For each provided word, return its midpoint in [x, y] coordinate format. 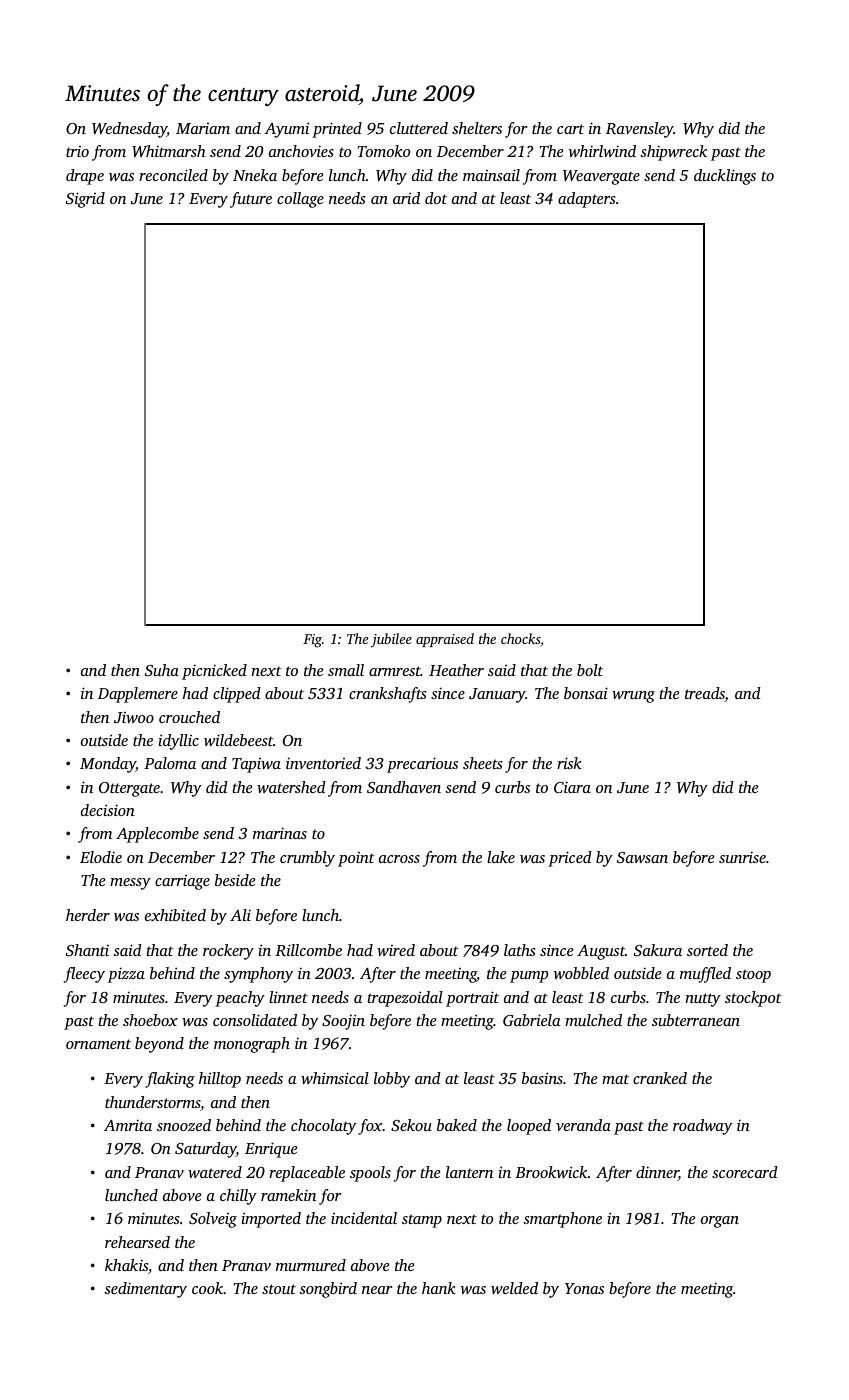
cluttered [419, 128]
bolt [590, 670]
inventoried [323, 763]
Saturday [205, 1150]
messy [130, 884]
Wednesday [129, 130]
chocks [521, 640]
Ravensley [640, 130]
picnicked [214, 672]
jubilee [391, 640]
